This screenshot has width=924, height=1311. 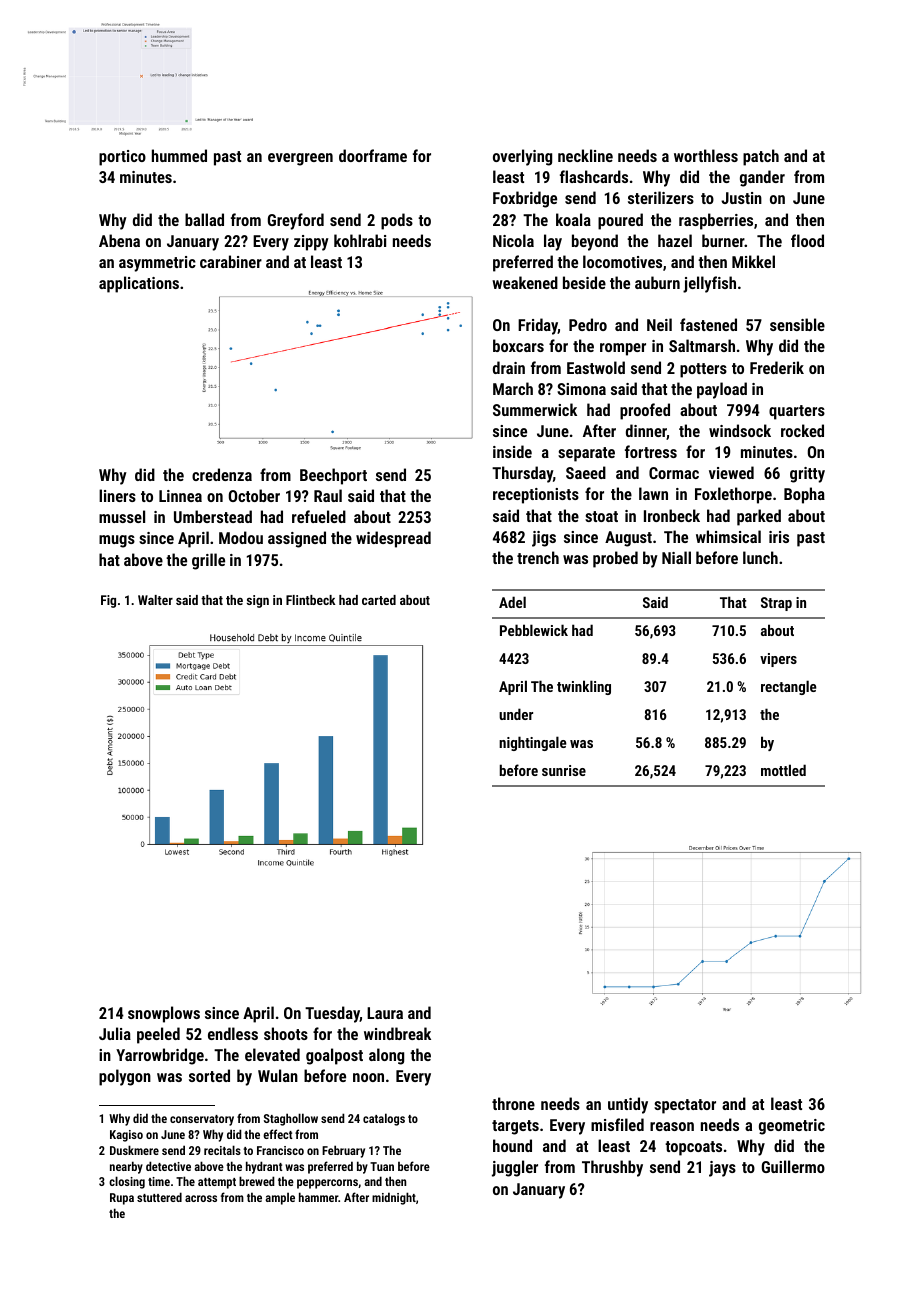 I want to click on windbreak, so click(x=397, y=1033).
